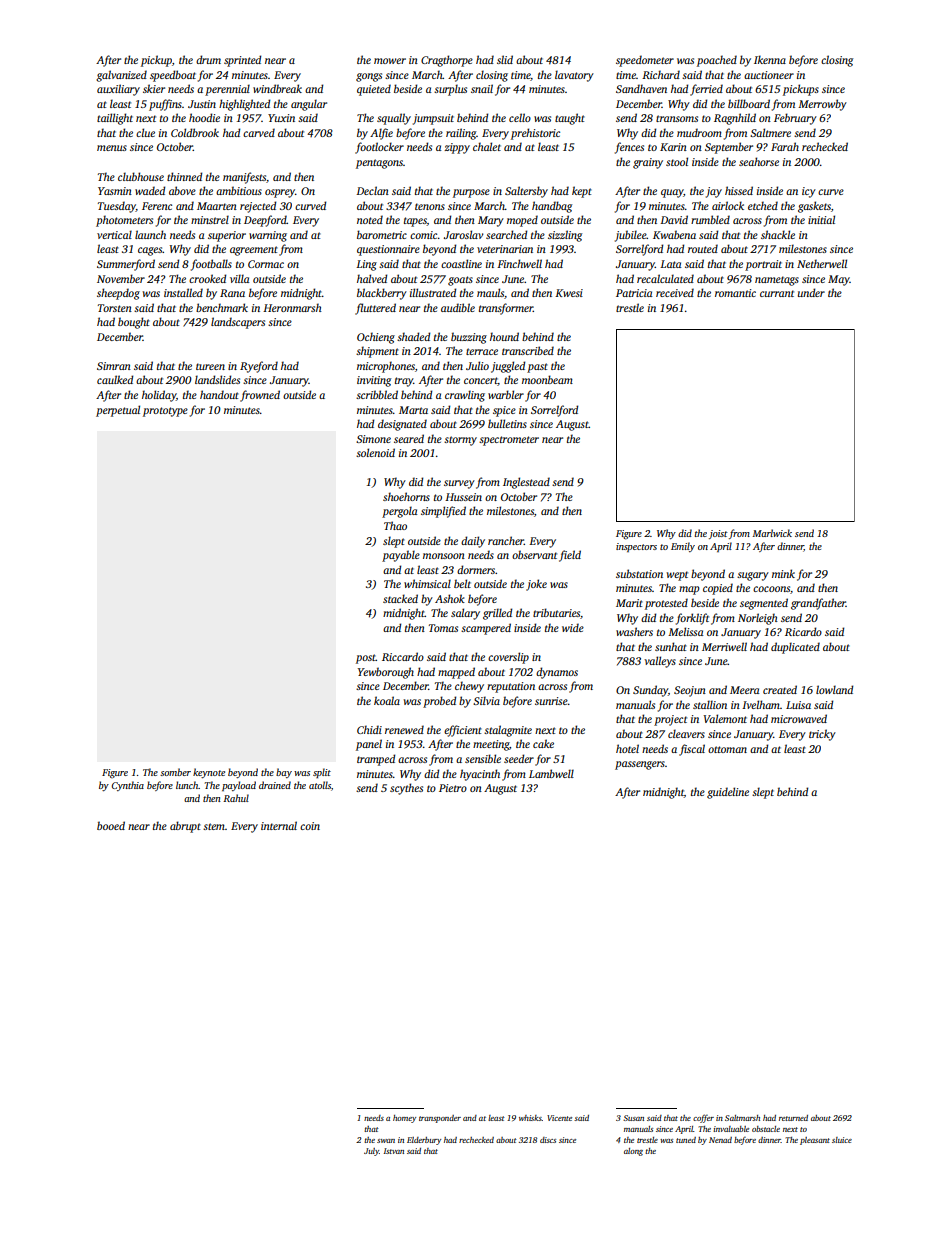  I want to click on cocoons, so click(771, 589).
